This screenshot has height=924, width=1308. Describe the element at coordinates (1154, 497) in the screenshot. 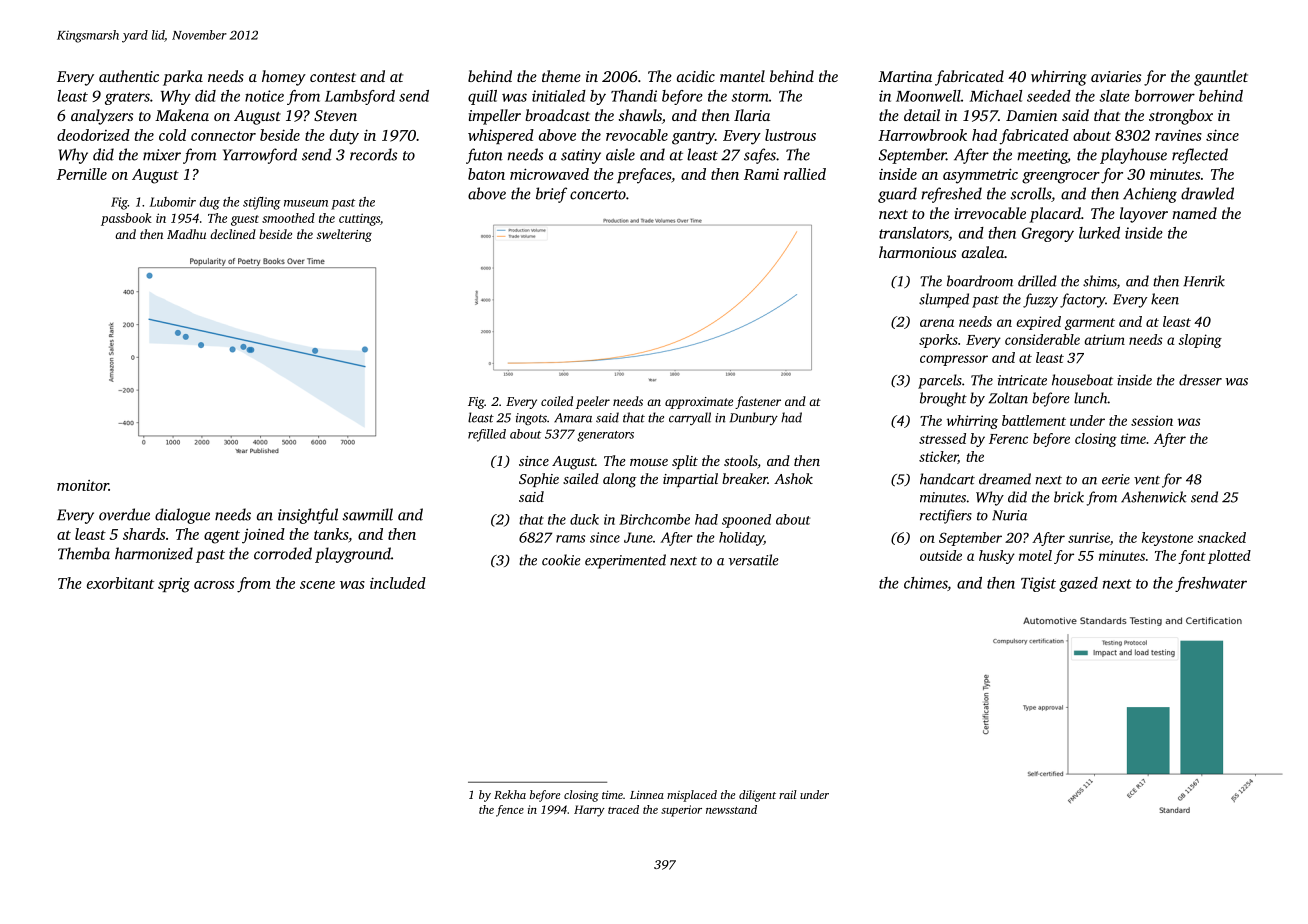

I see `Ashenwick` at that location.
